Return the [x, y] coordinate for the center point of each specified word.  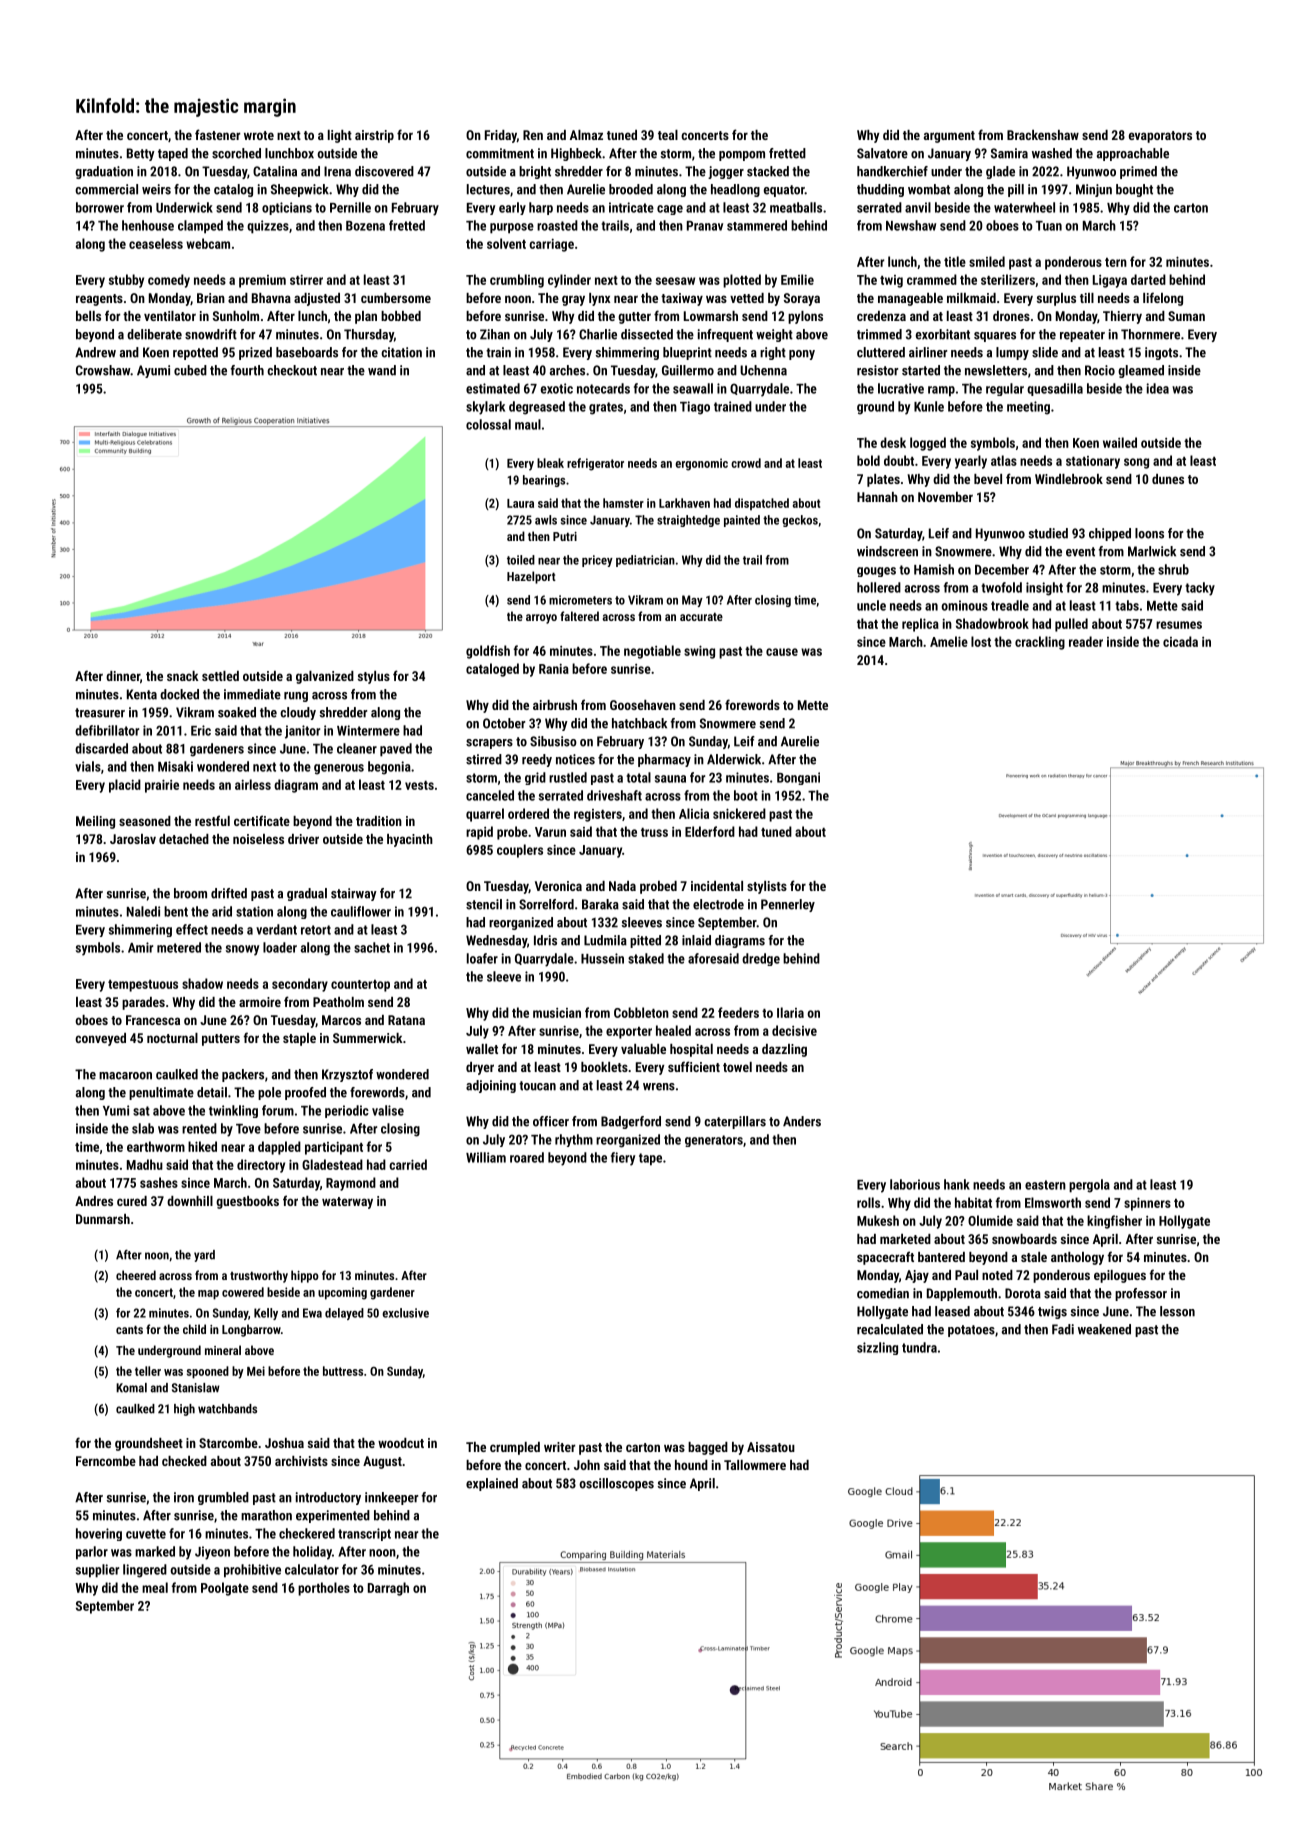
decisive [794, 1030]
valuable [643, 1049]
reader [1086, 641]
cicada [1180, 641]
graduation [104, 172]
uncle [871, 605]
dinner [123, 676]
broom [190, 893]
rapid [479, 833]
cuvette [146, 1534]
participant [334, 1148]
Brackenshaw [1043, 135]
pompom [742, 156]
